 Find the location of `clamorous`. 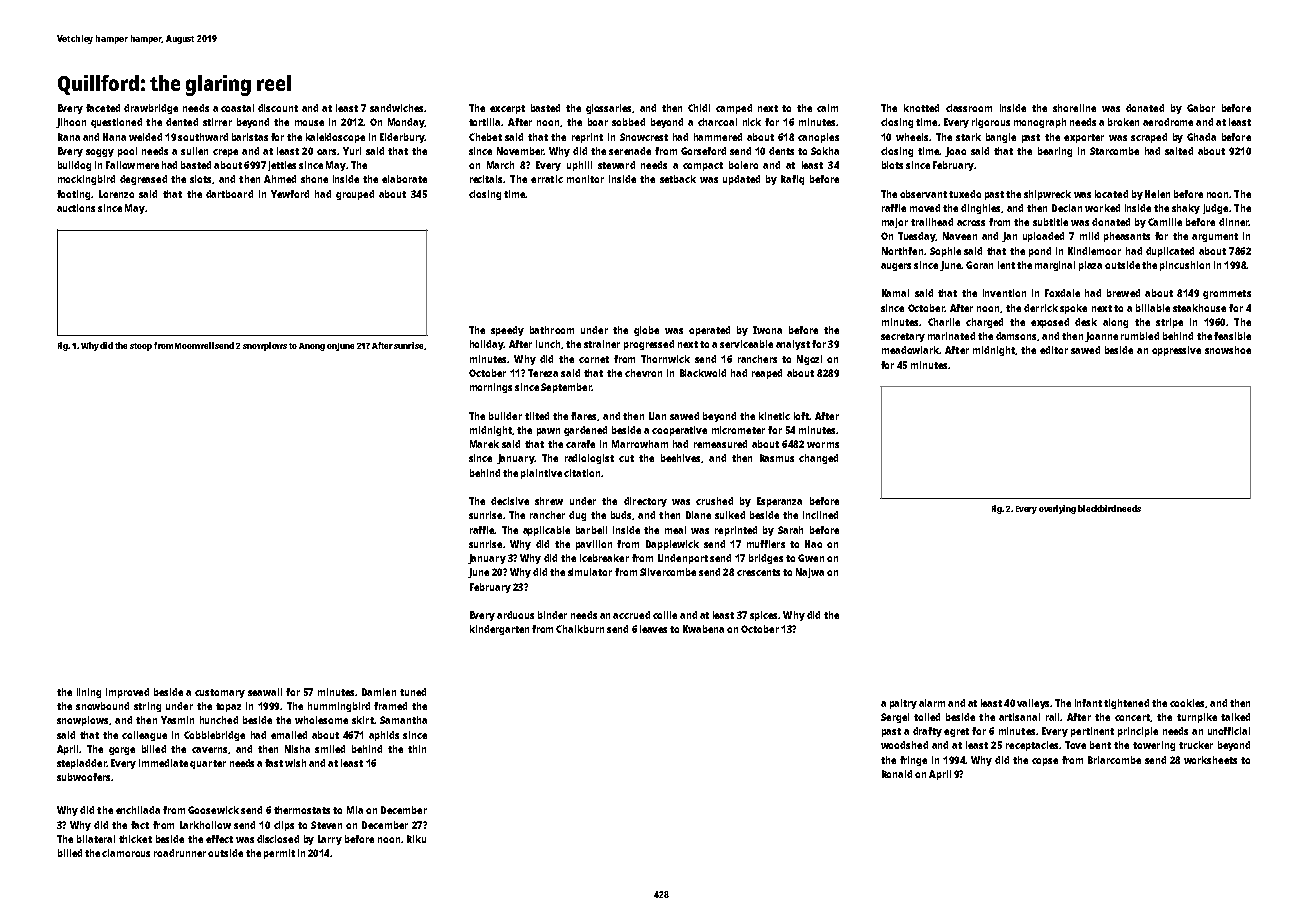

clamorous is located at coordinates (126, 853).
